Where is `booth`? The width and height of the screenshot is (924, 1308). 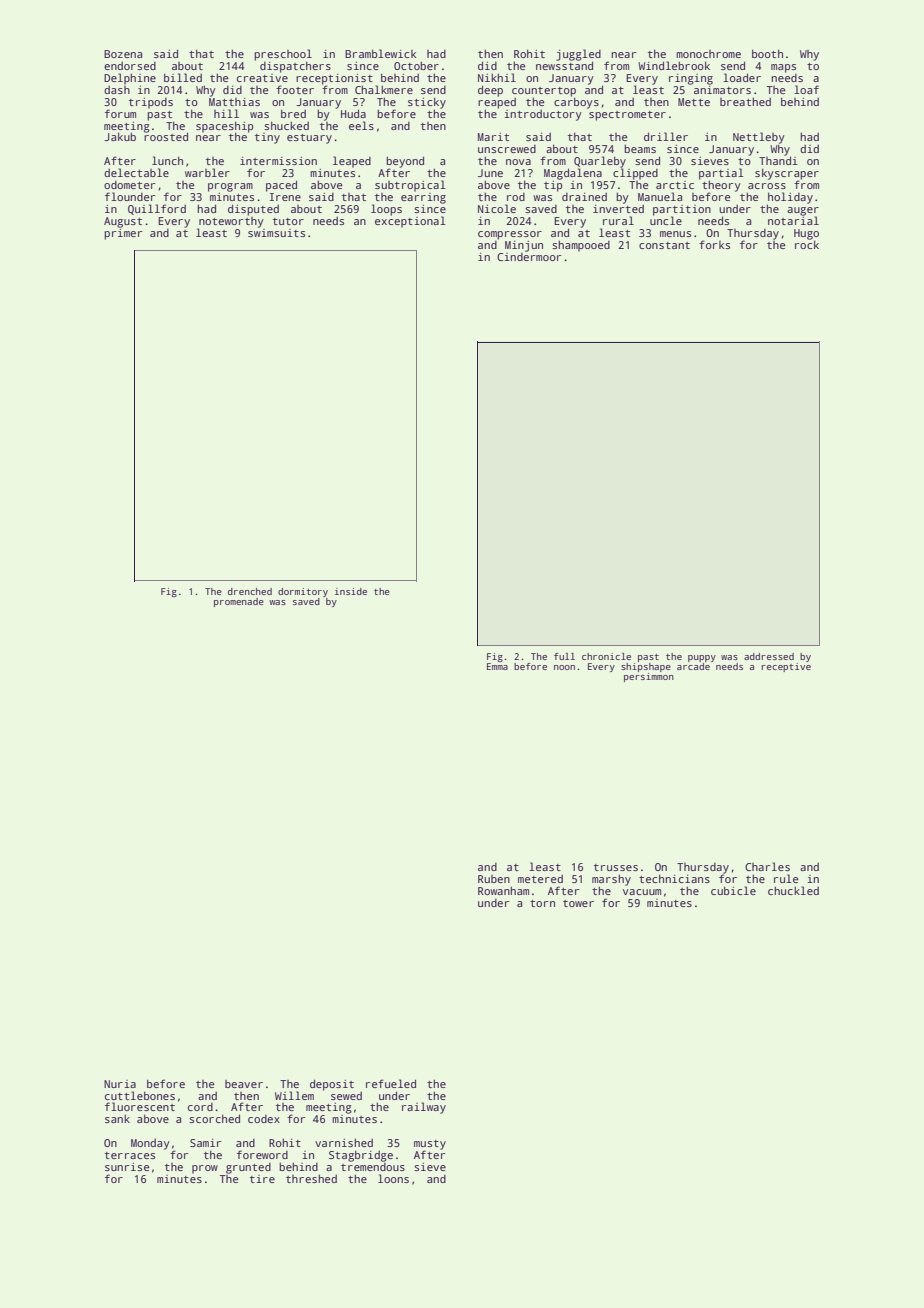
booth is located at coordinates (767, 53).
